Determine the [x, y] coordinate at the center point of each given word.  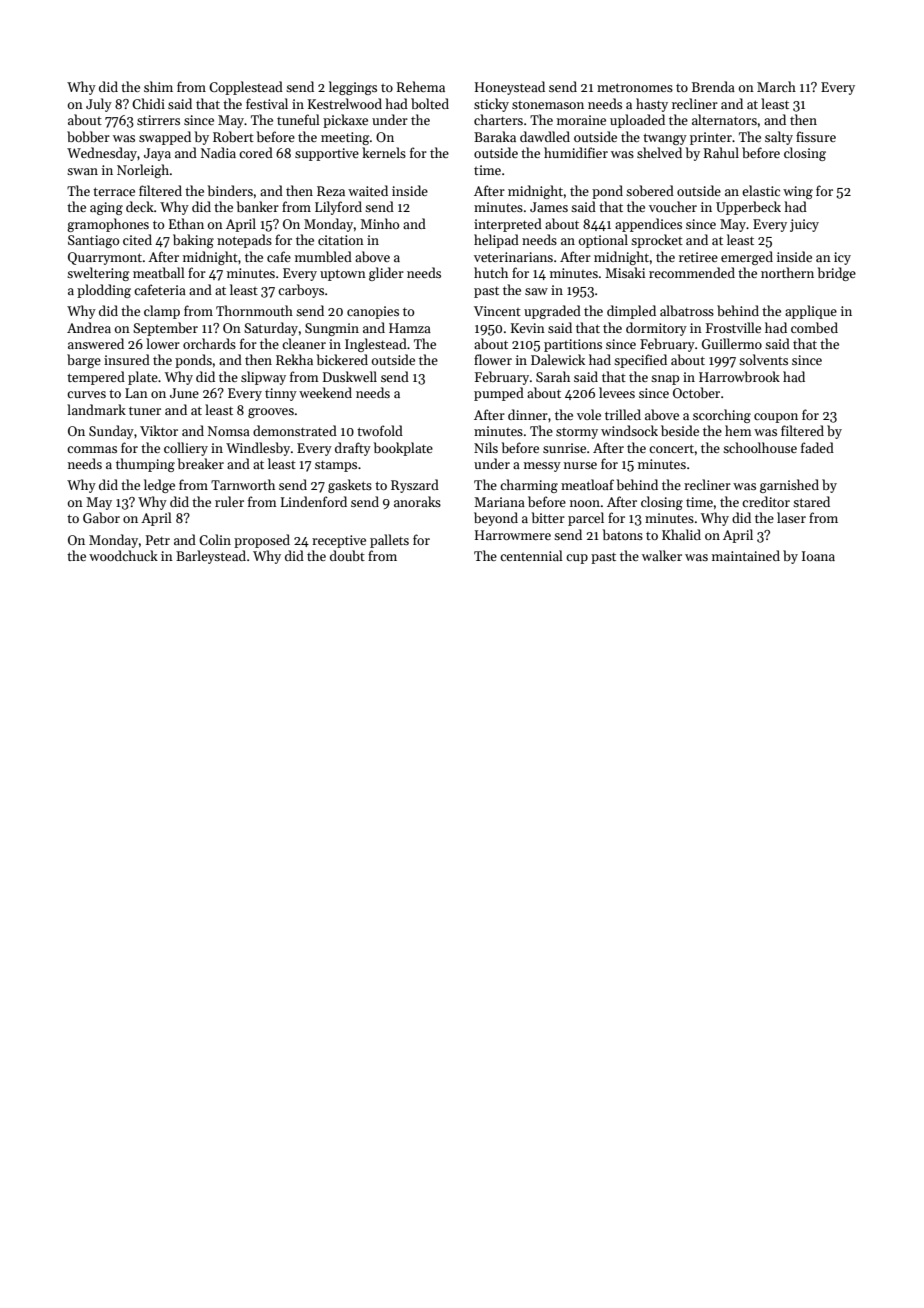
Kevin [528, 328]
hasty [652, 105]
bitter [548, 517]
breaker [201, 463]
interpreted [508, 225]
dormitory [656, 329]
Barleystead [211, 557]
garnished [789, 486]
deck [140, 206]
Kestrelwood [345, 103]
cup [577, 559]
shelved [659, 152]
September [165, 329]
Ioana [818, 556]
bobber [88, 136]
